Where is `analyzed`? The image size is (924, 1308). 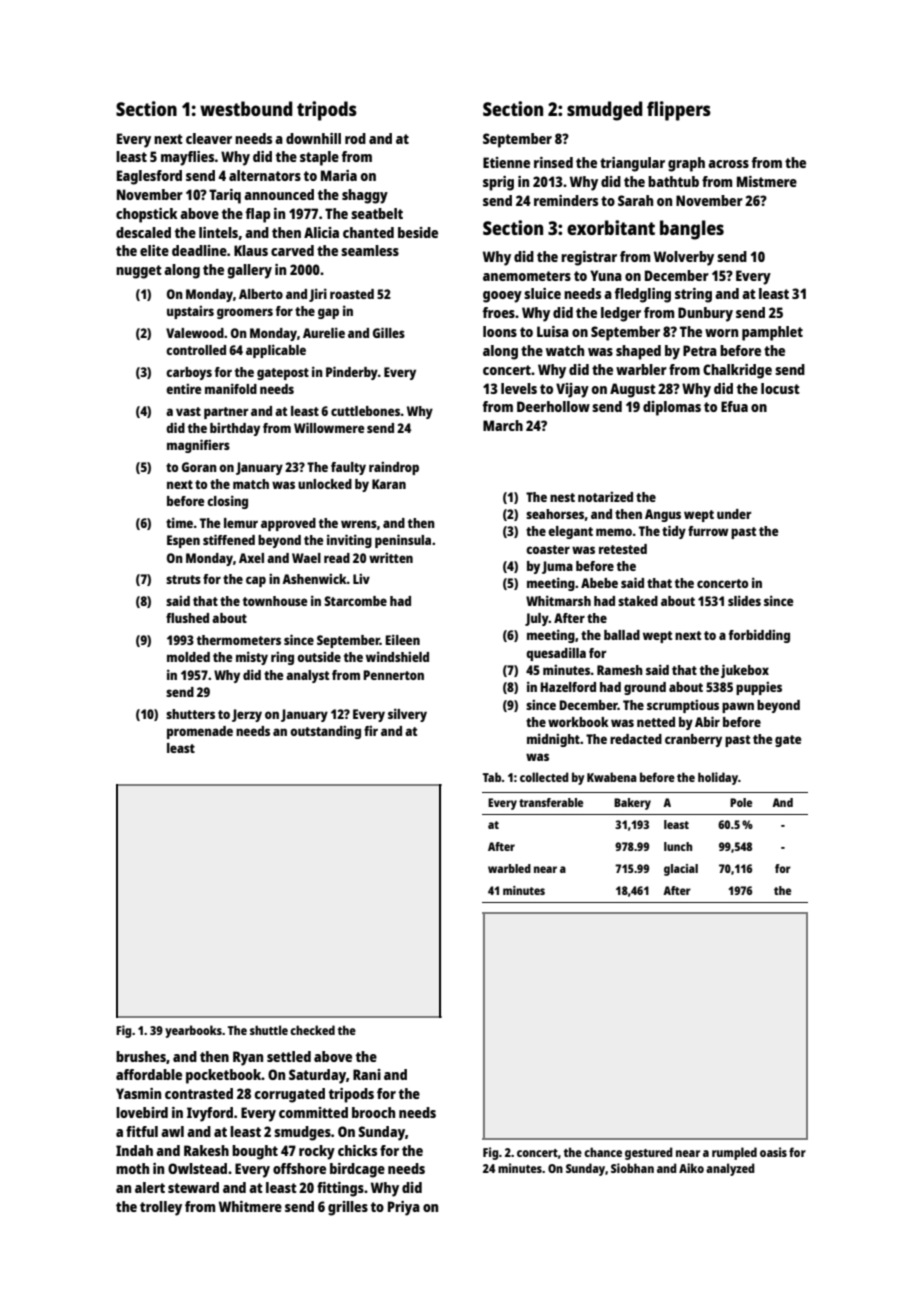
analyzed is located at coordinates (730, 1169).
